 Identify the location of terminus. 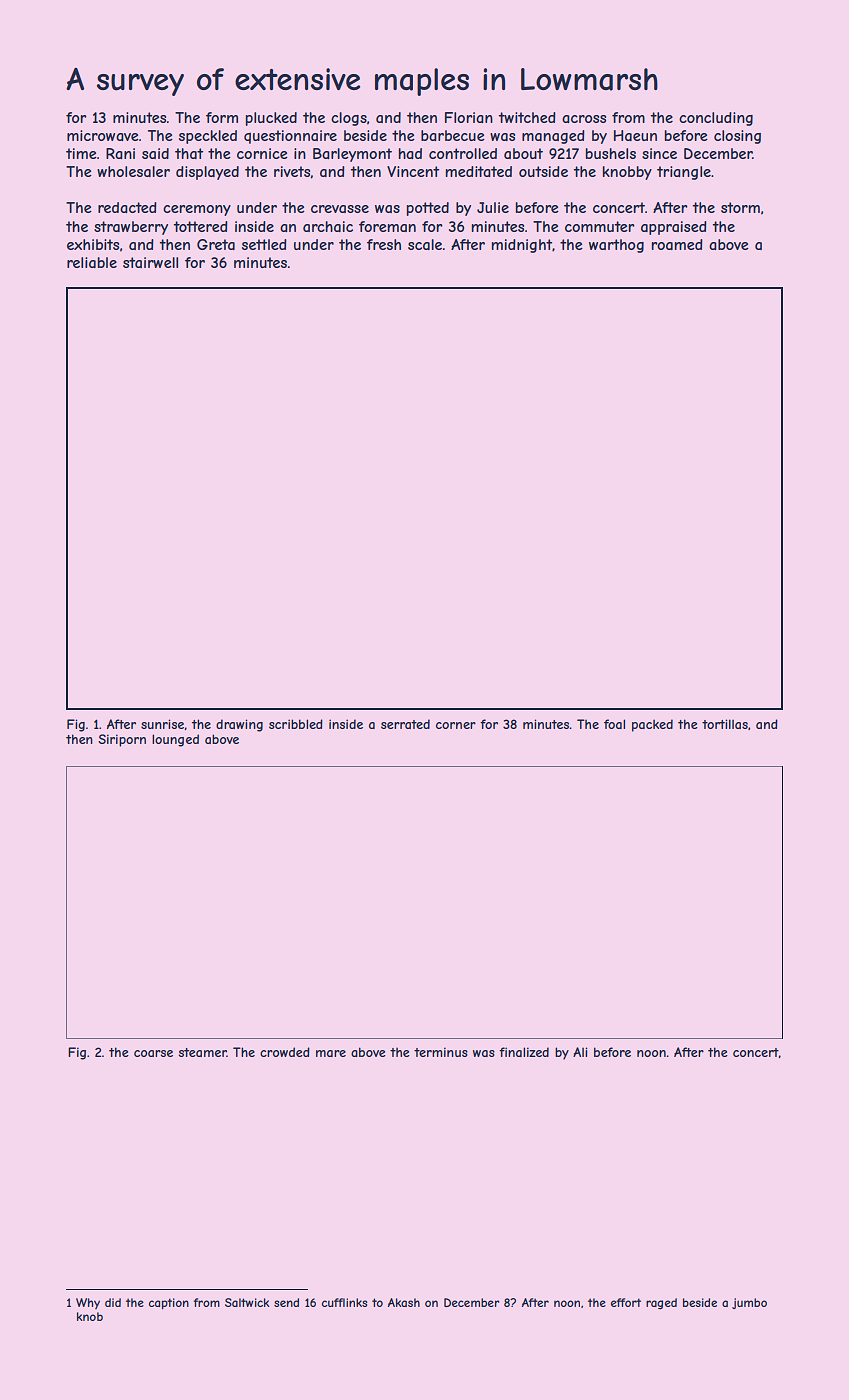
(441, 1052).
